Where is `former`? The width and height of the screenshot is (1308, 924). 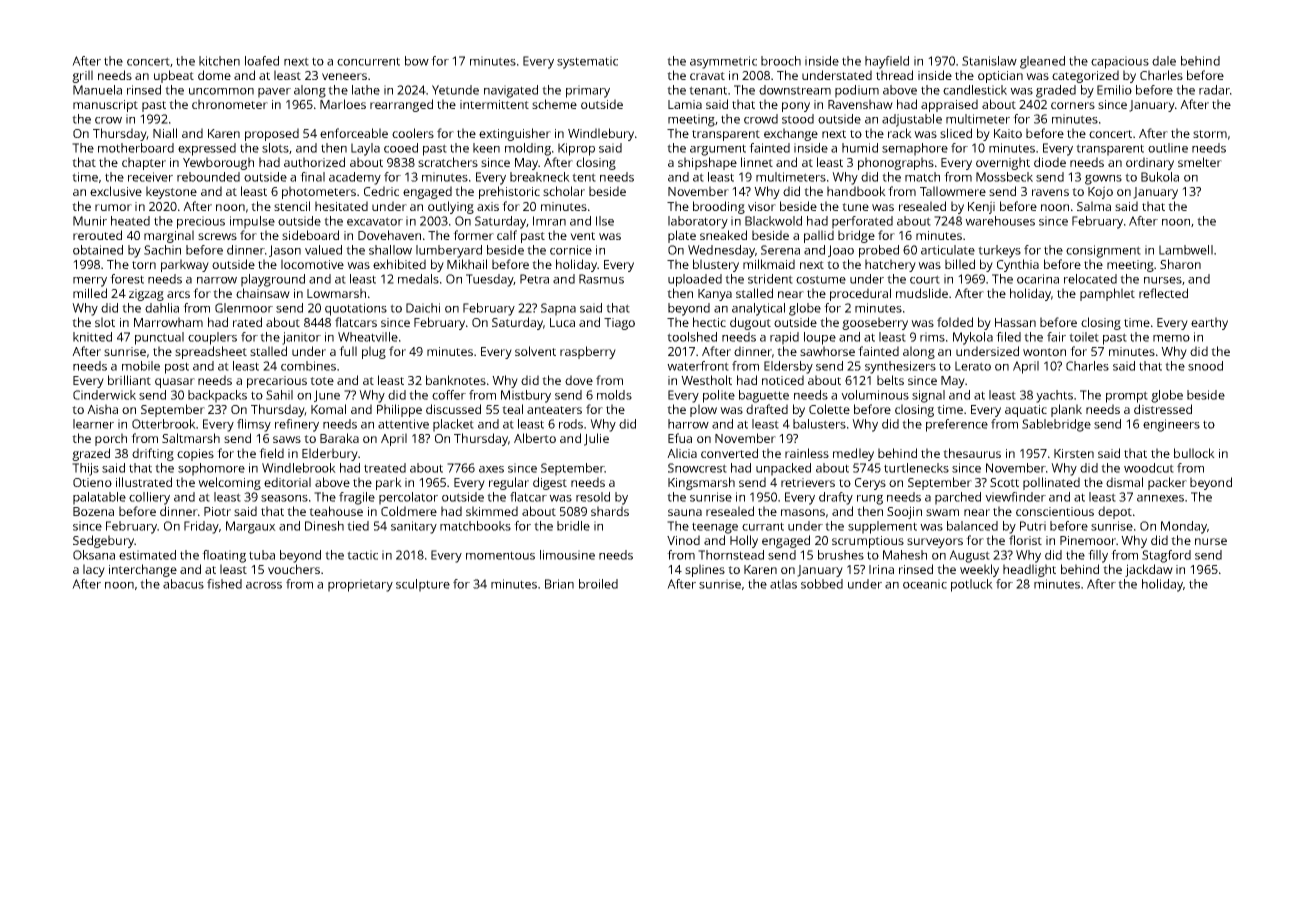 former is located at coordinates (473, 235).
